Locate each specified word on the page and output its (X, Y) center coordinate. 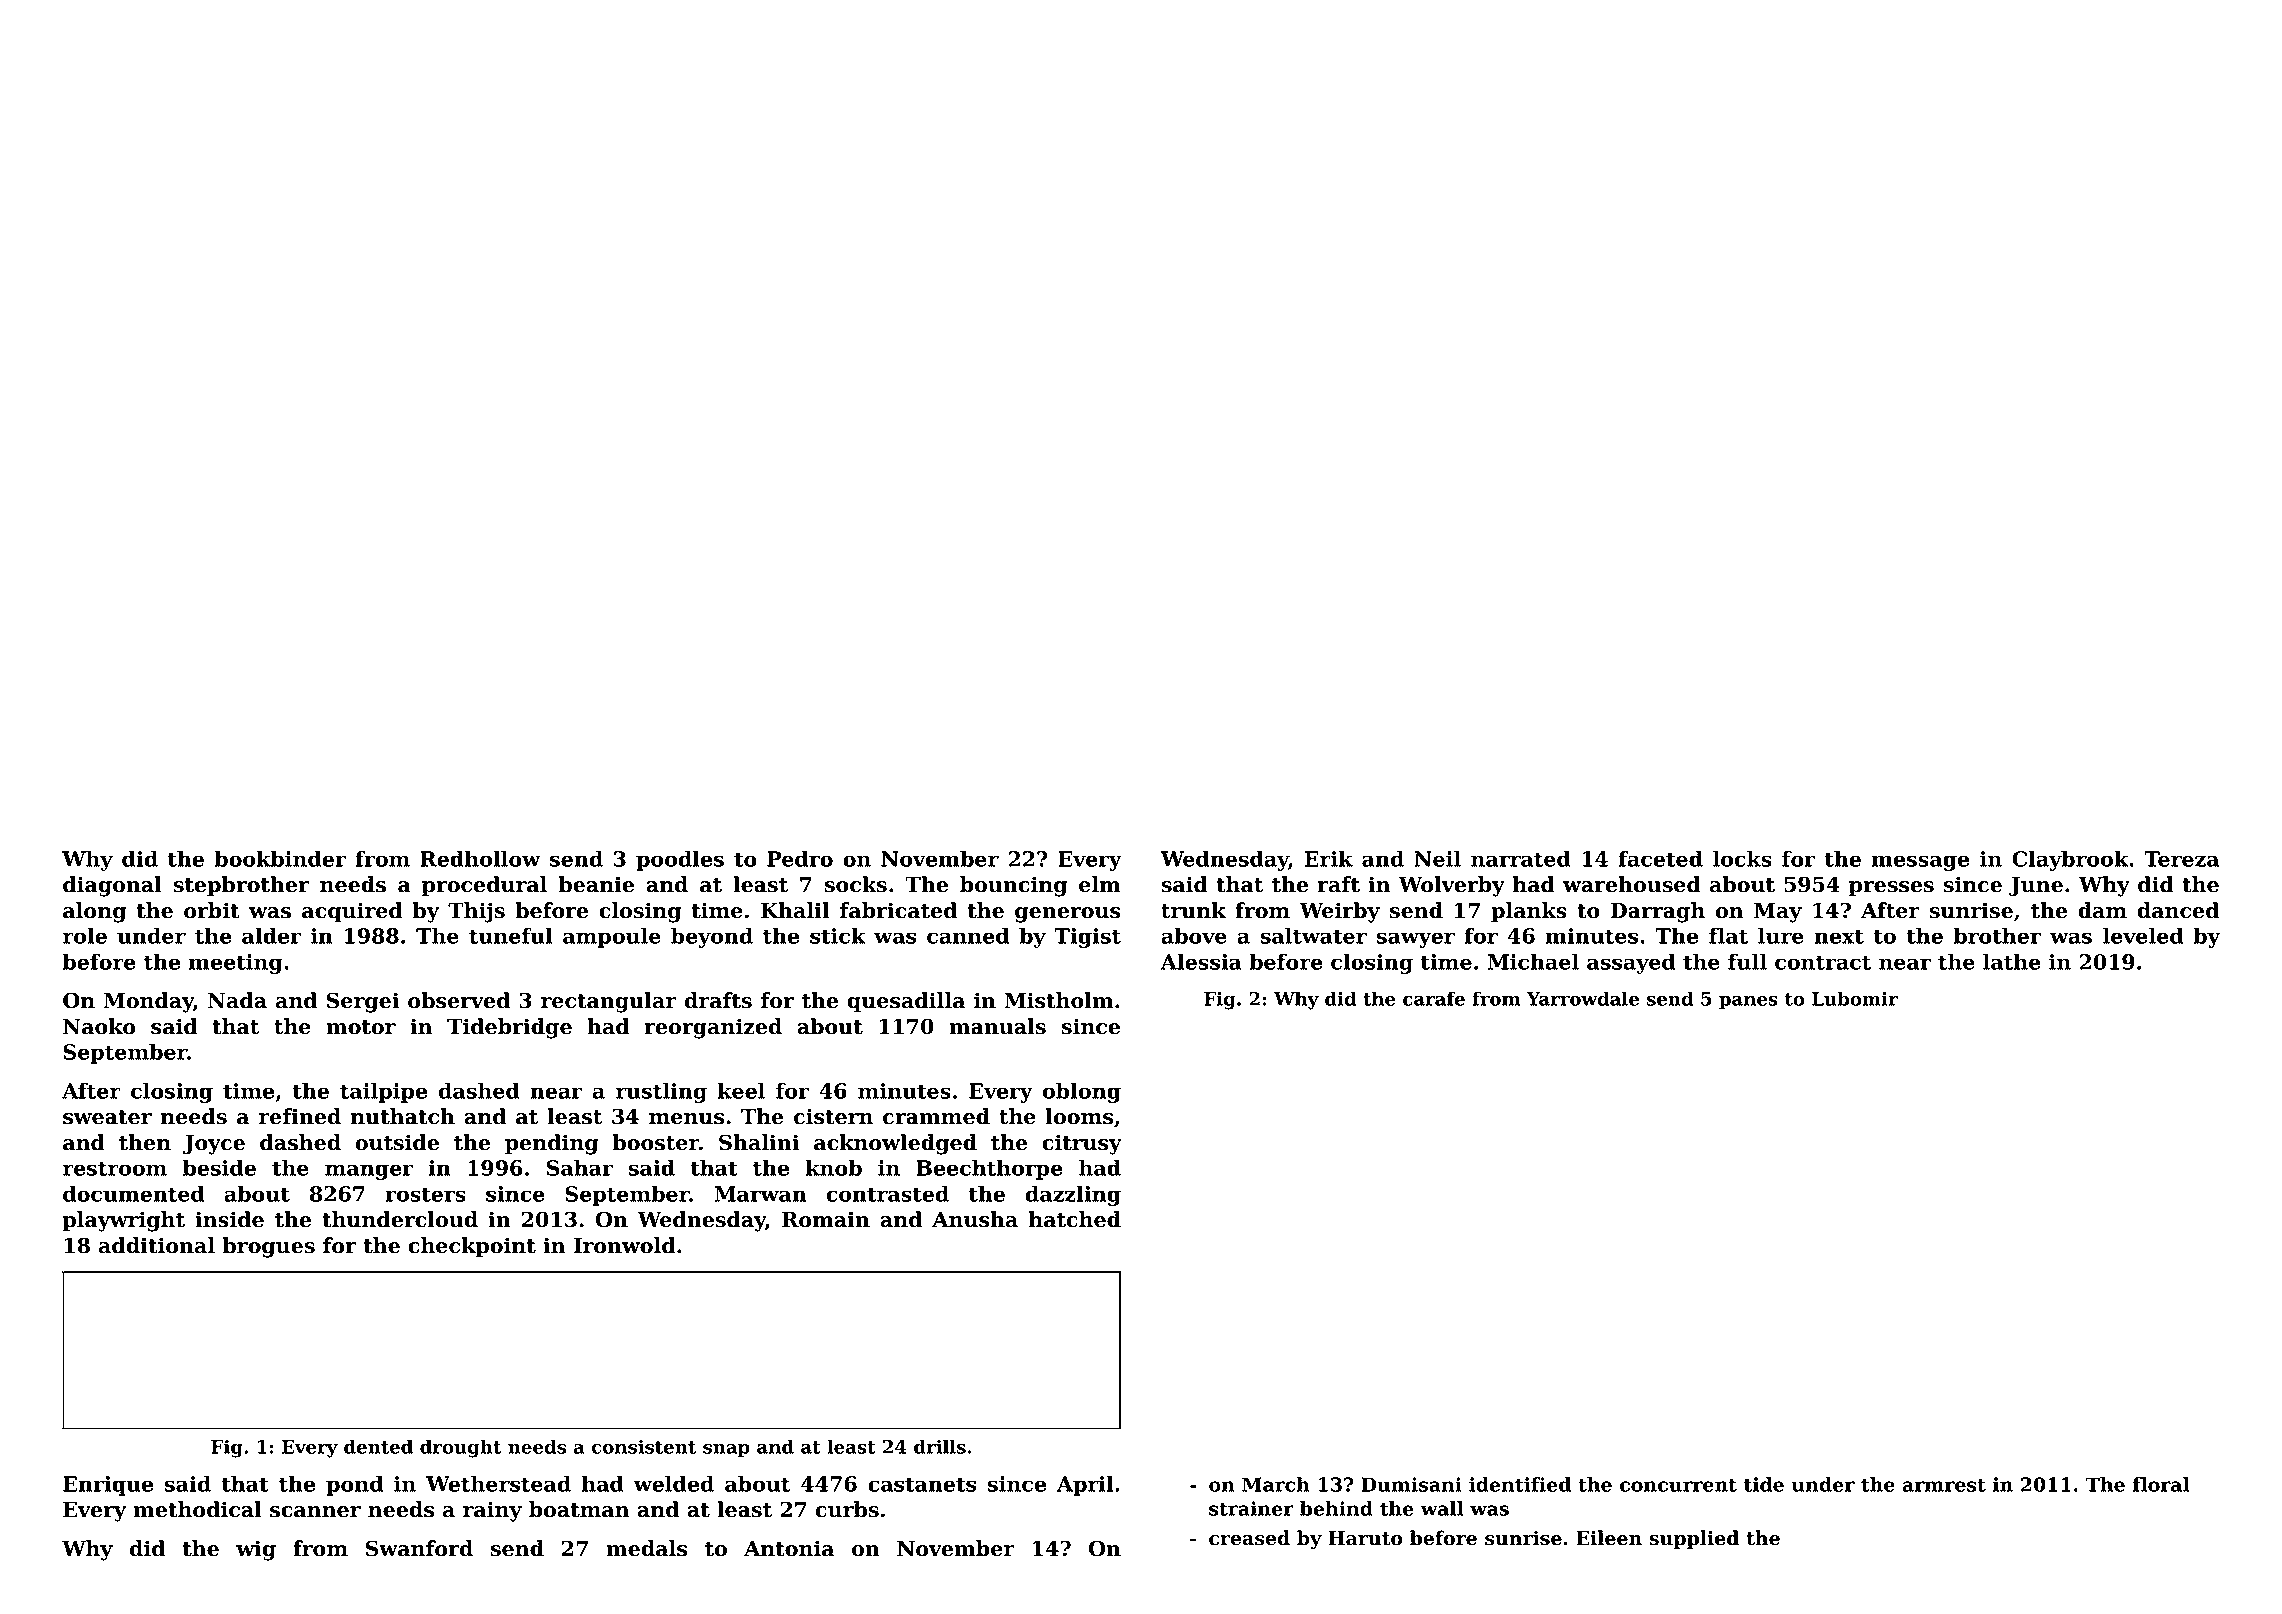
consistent (644, 1447)
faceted (1661, 858)
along (94, 912)
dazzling (1073, 1195)
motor (361, 1027)
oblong (1082, 1092)
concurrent (1678, 1485)
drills (940, 1446)
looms (1079, 1116)
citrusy (1082, 1144)
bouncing (1013, 886)
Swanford (419, 1548)
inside (229, 1219)
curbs (847, 1509)
